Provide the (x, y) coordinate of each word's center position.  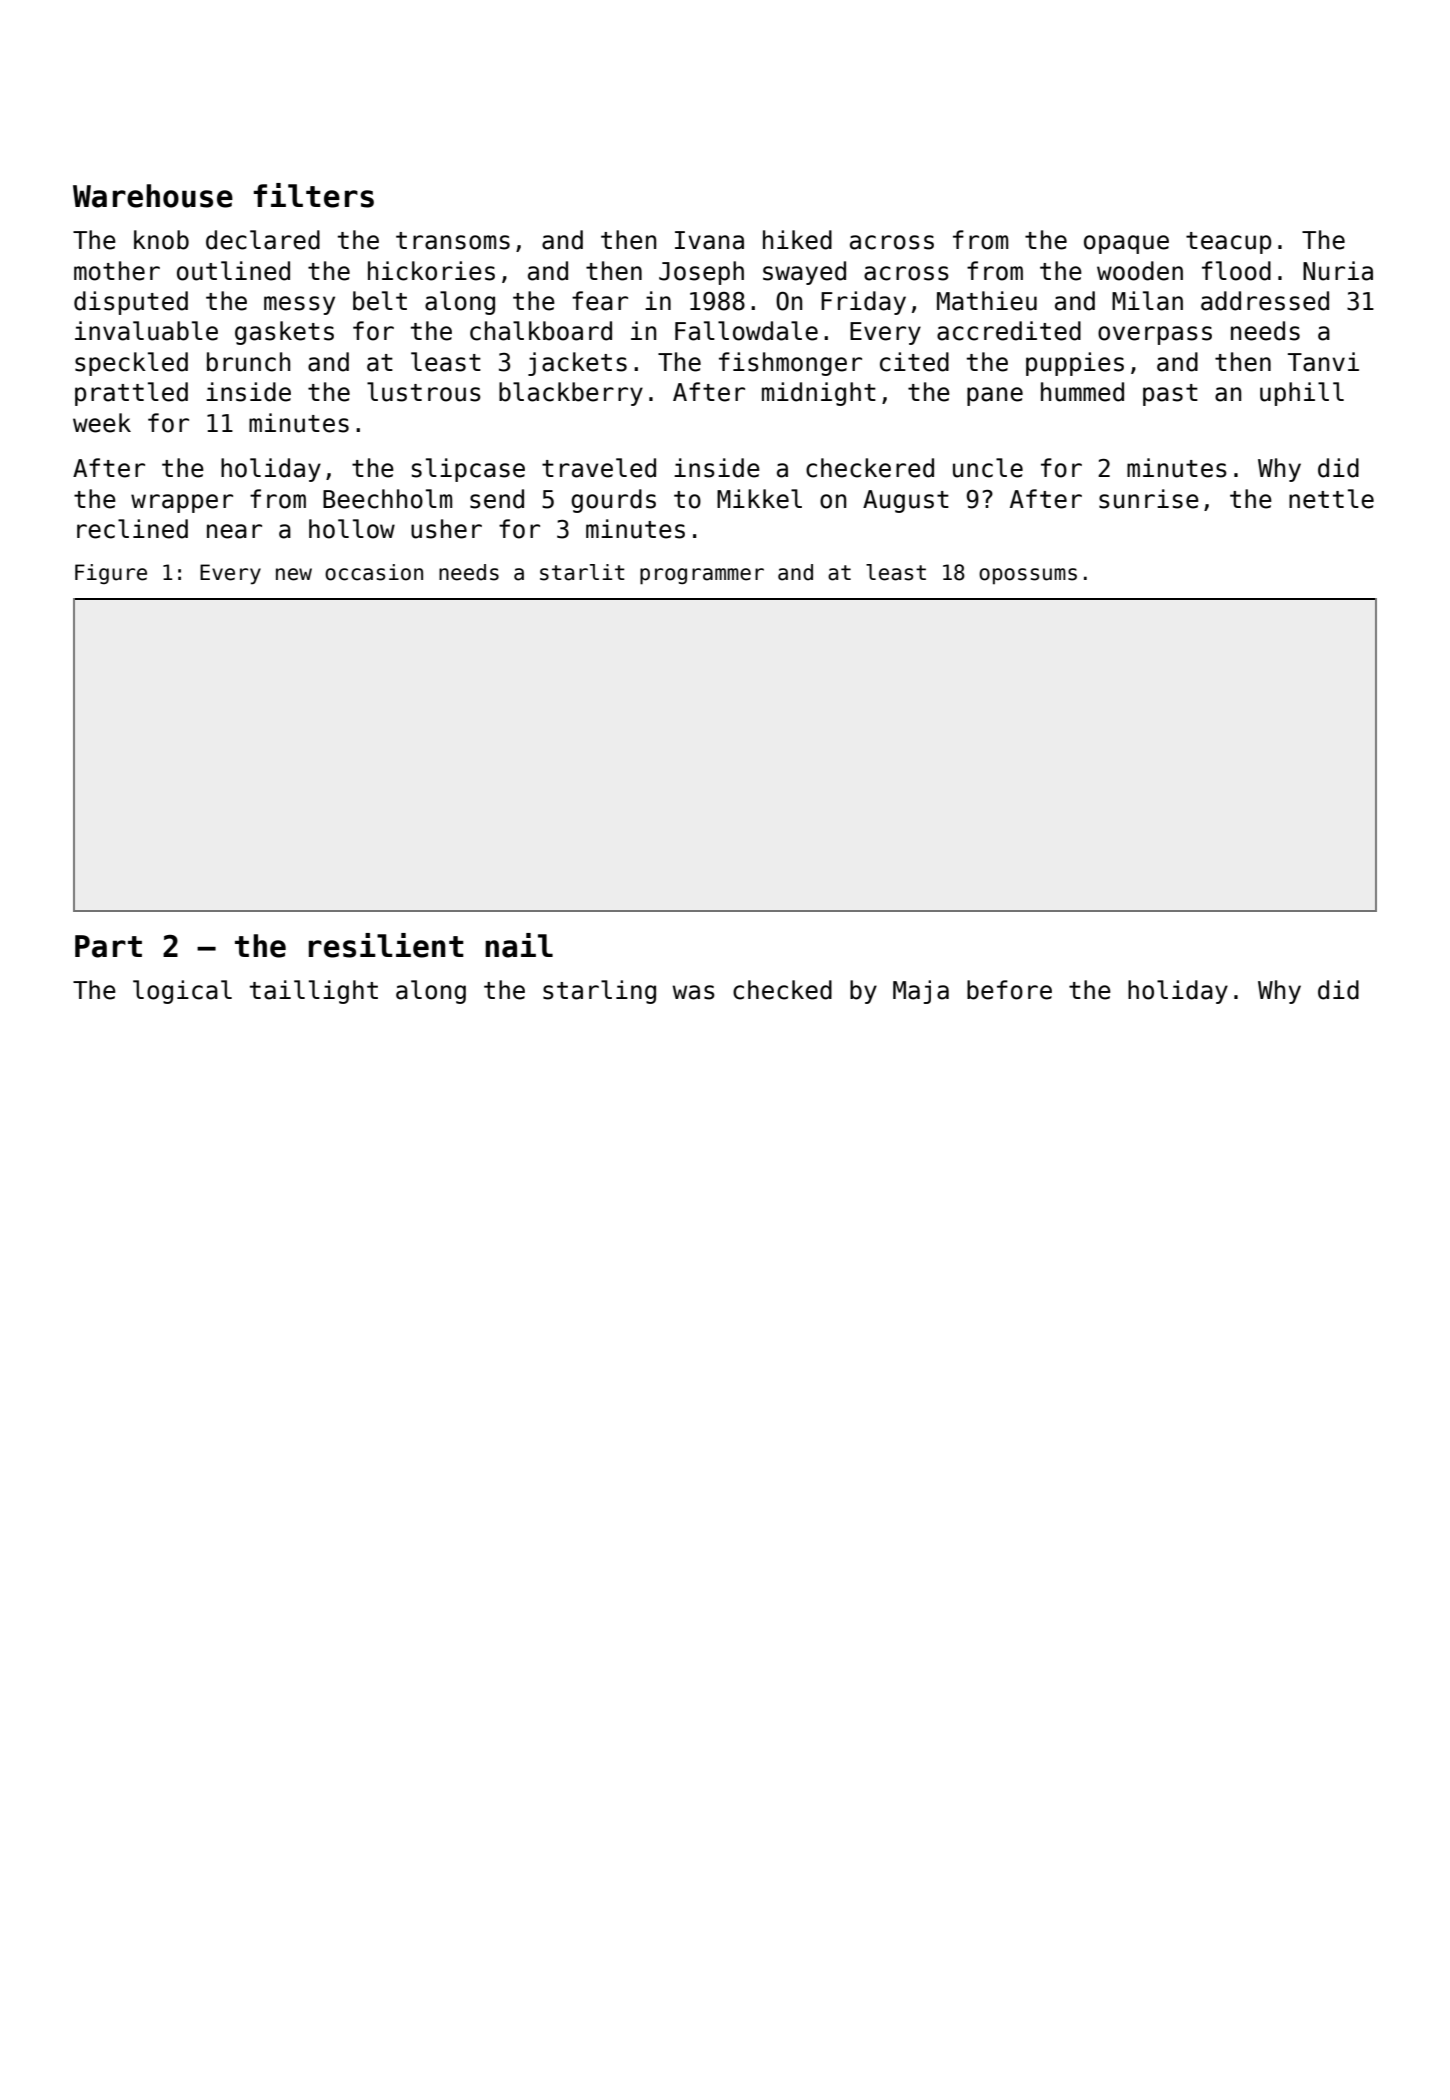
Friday (863, 303)
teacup (1228, 243)
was (694, 992)
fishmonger (790, 364)
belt (380, 301)
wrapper (182, 503)
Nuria (1338, 271)
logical (182, 992)
